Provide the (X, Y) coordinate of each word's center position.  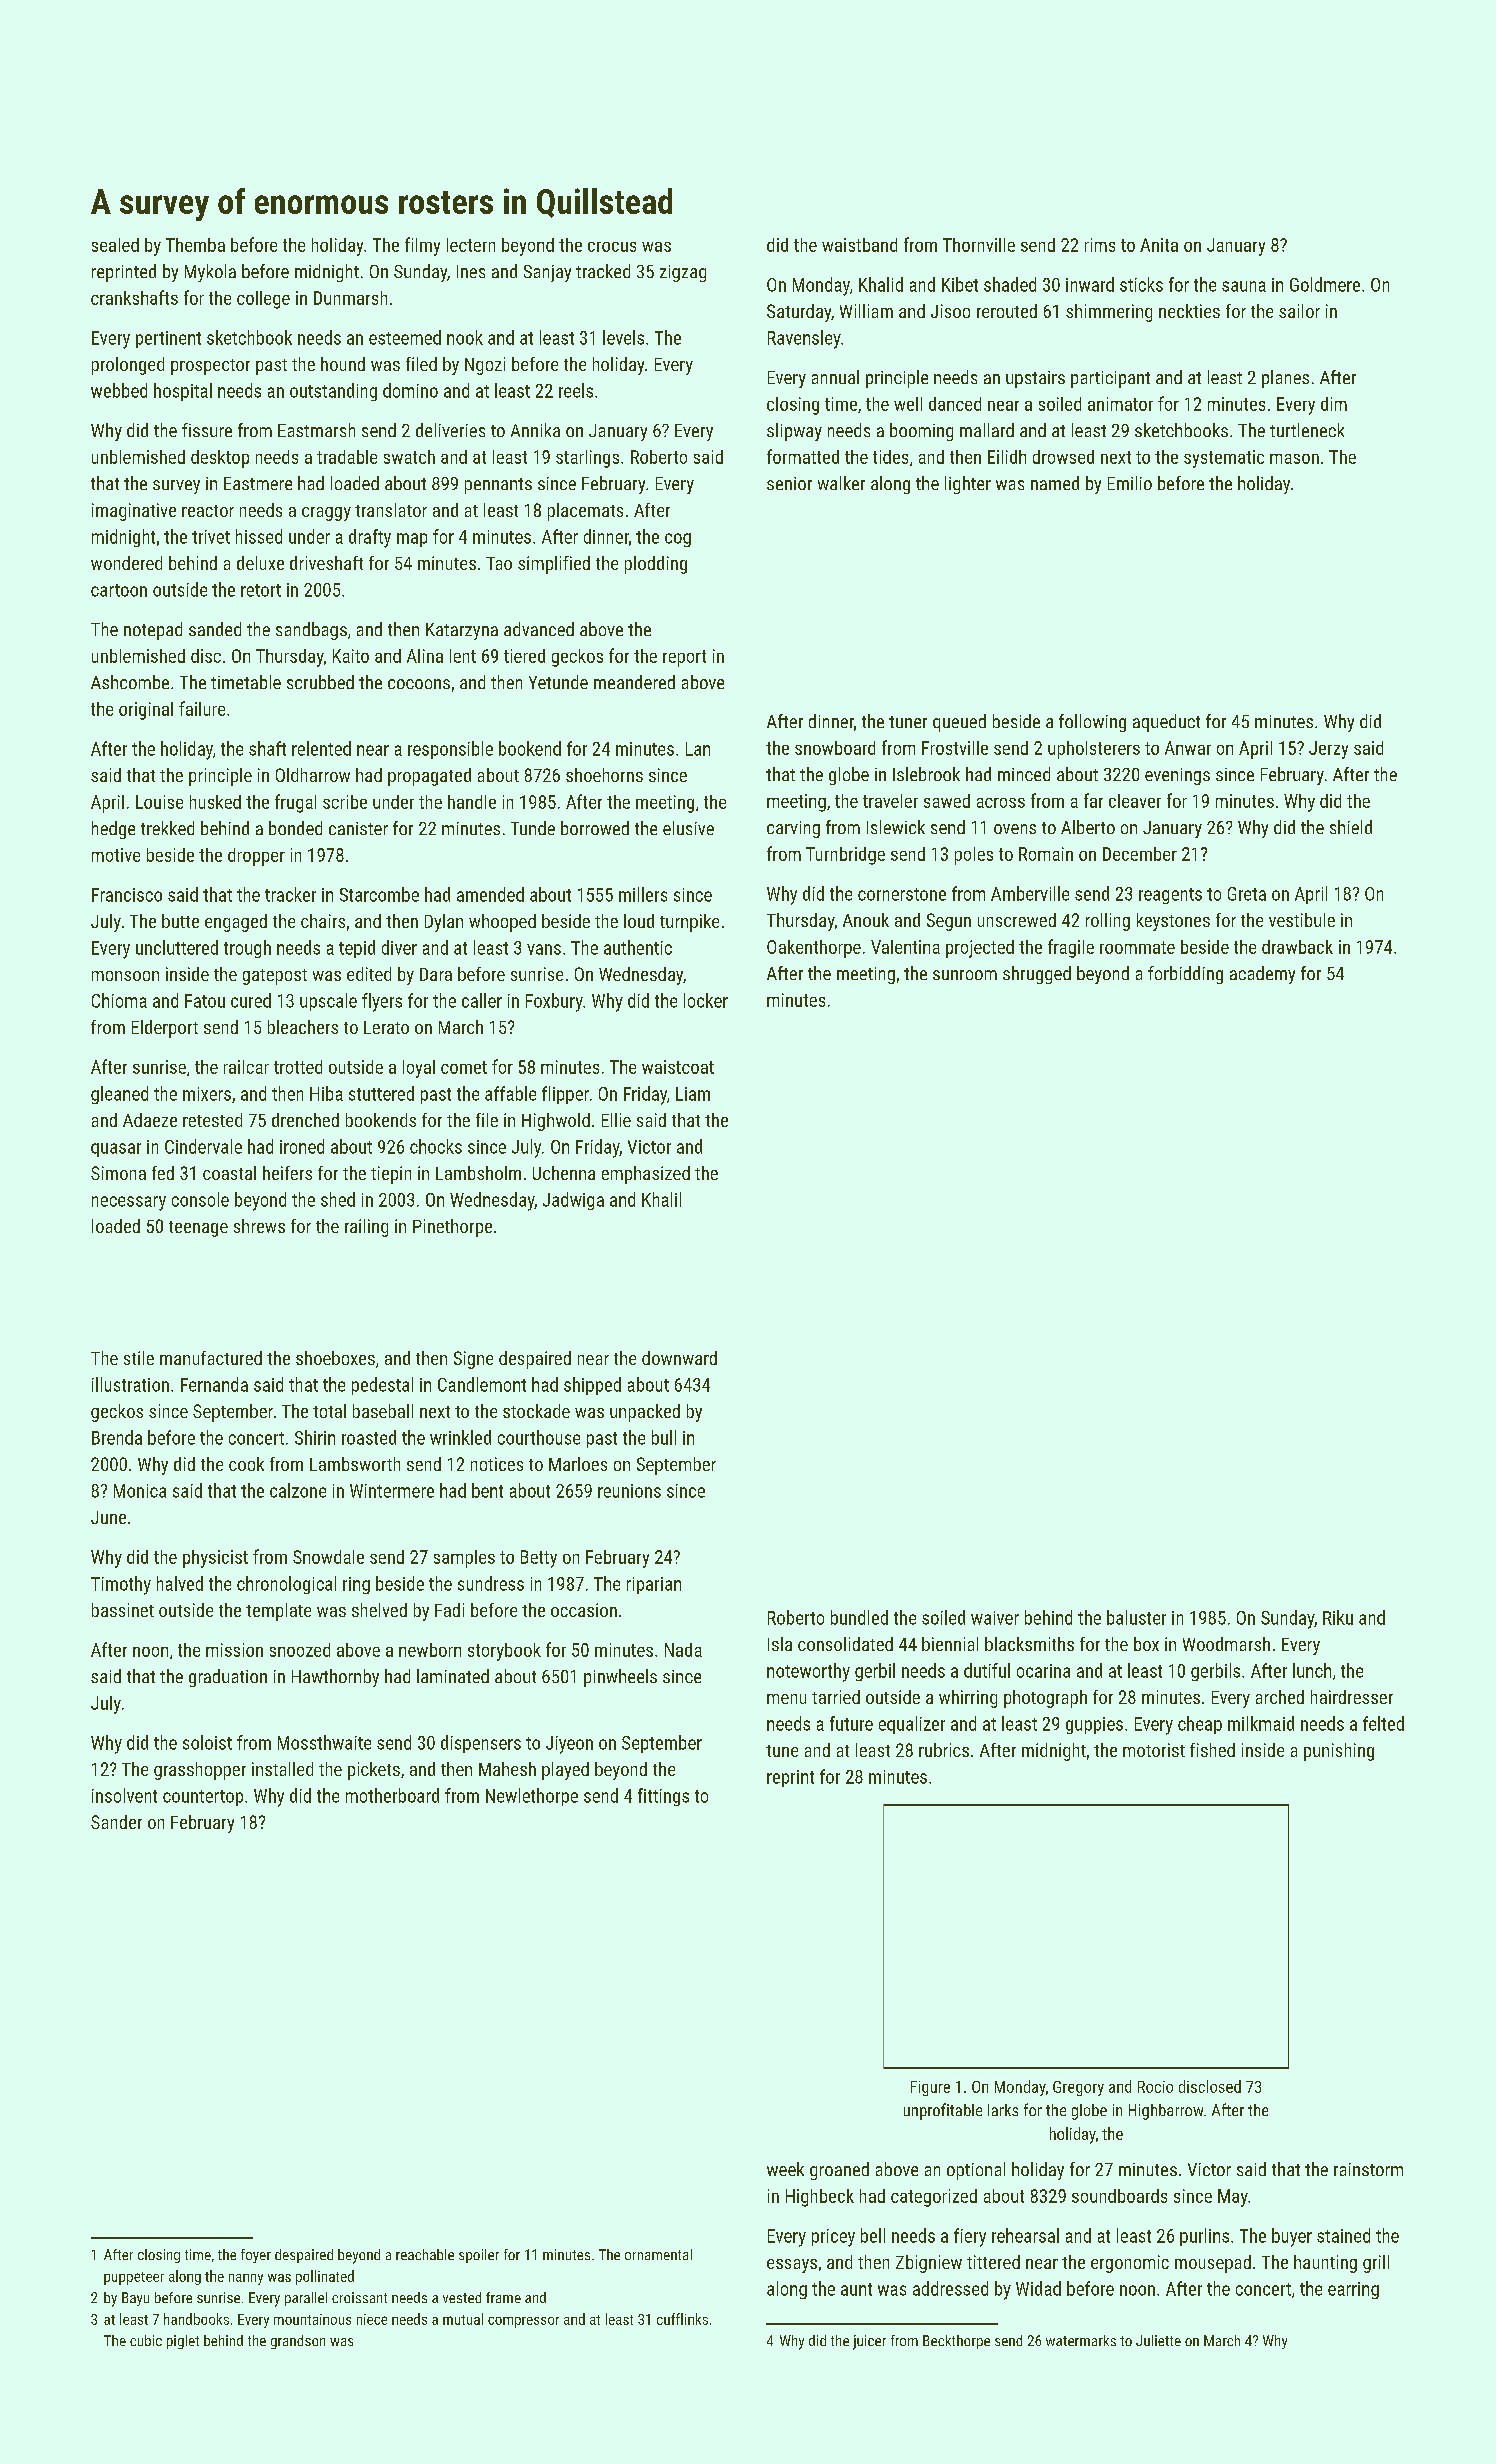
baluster (1136, 1617)
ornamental (658, 2254)
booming (921, 432)
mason (1294, 459)
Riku (1338, 1617)
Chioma (119, 1000)
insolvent (124, 1795)
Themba (195, 245)
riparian (654, 1585)
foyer (256, 2256)
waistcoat (678, 1067)
